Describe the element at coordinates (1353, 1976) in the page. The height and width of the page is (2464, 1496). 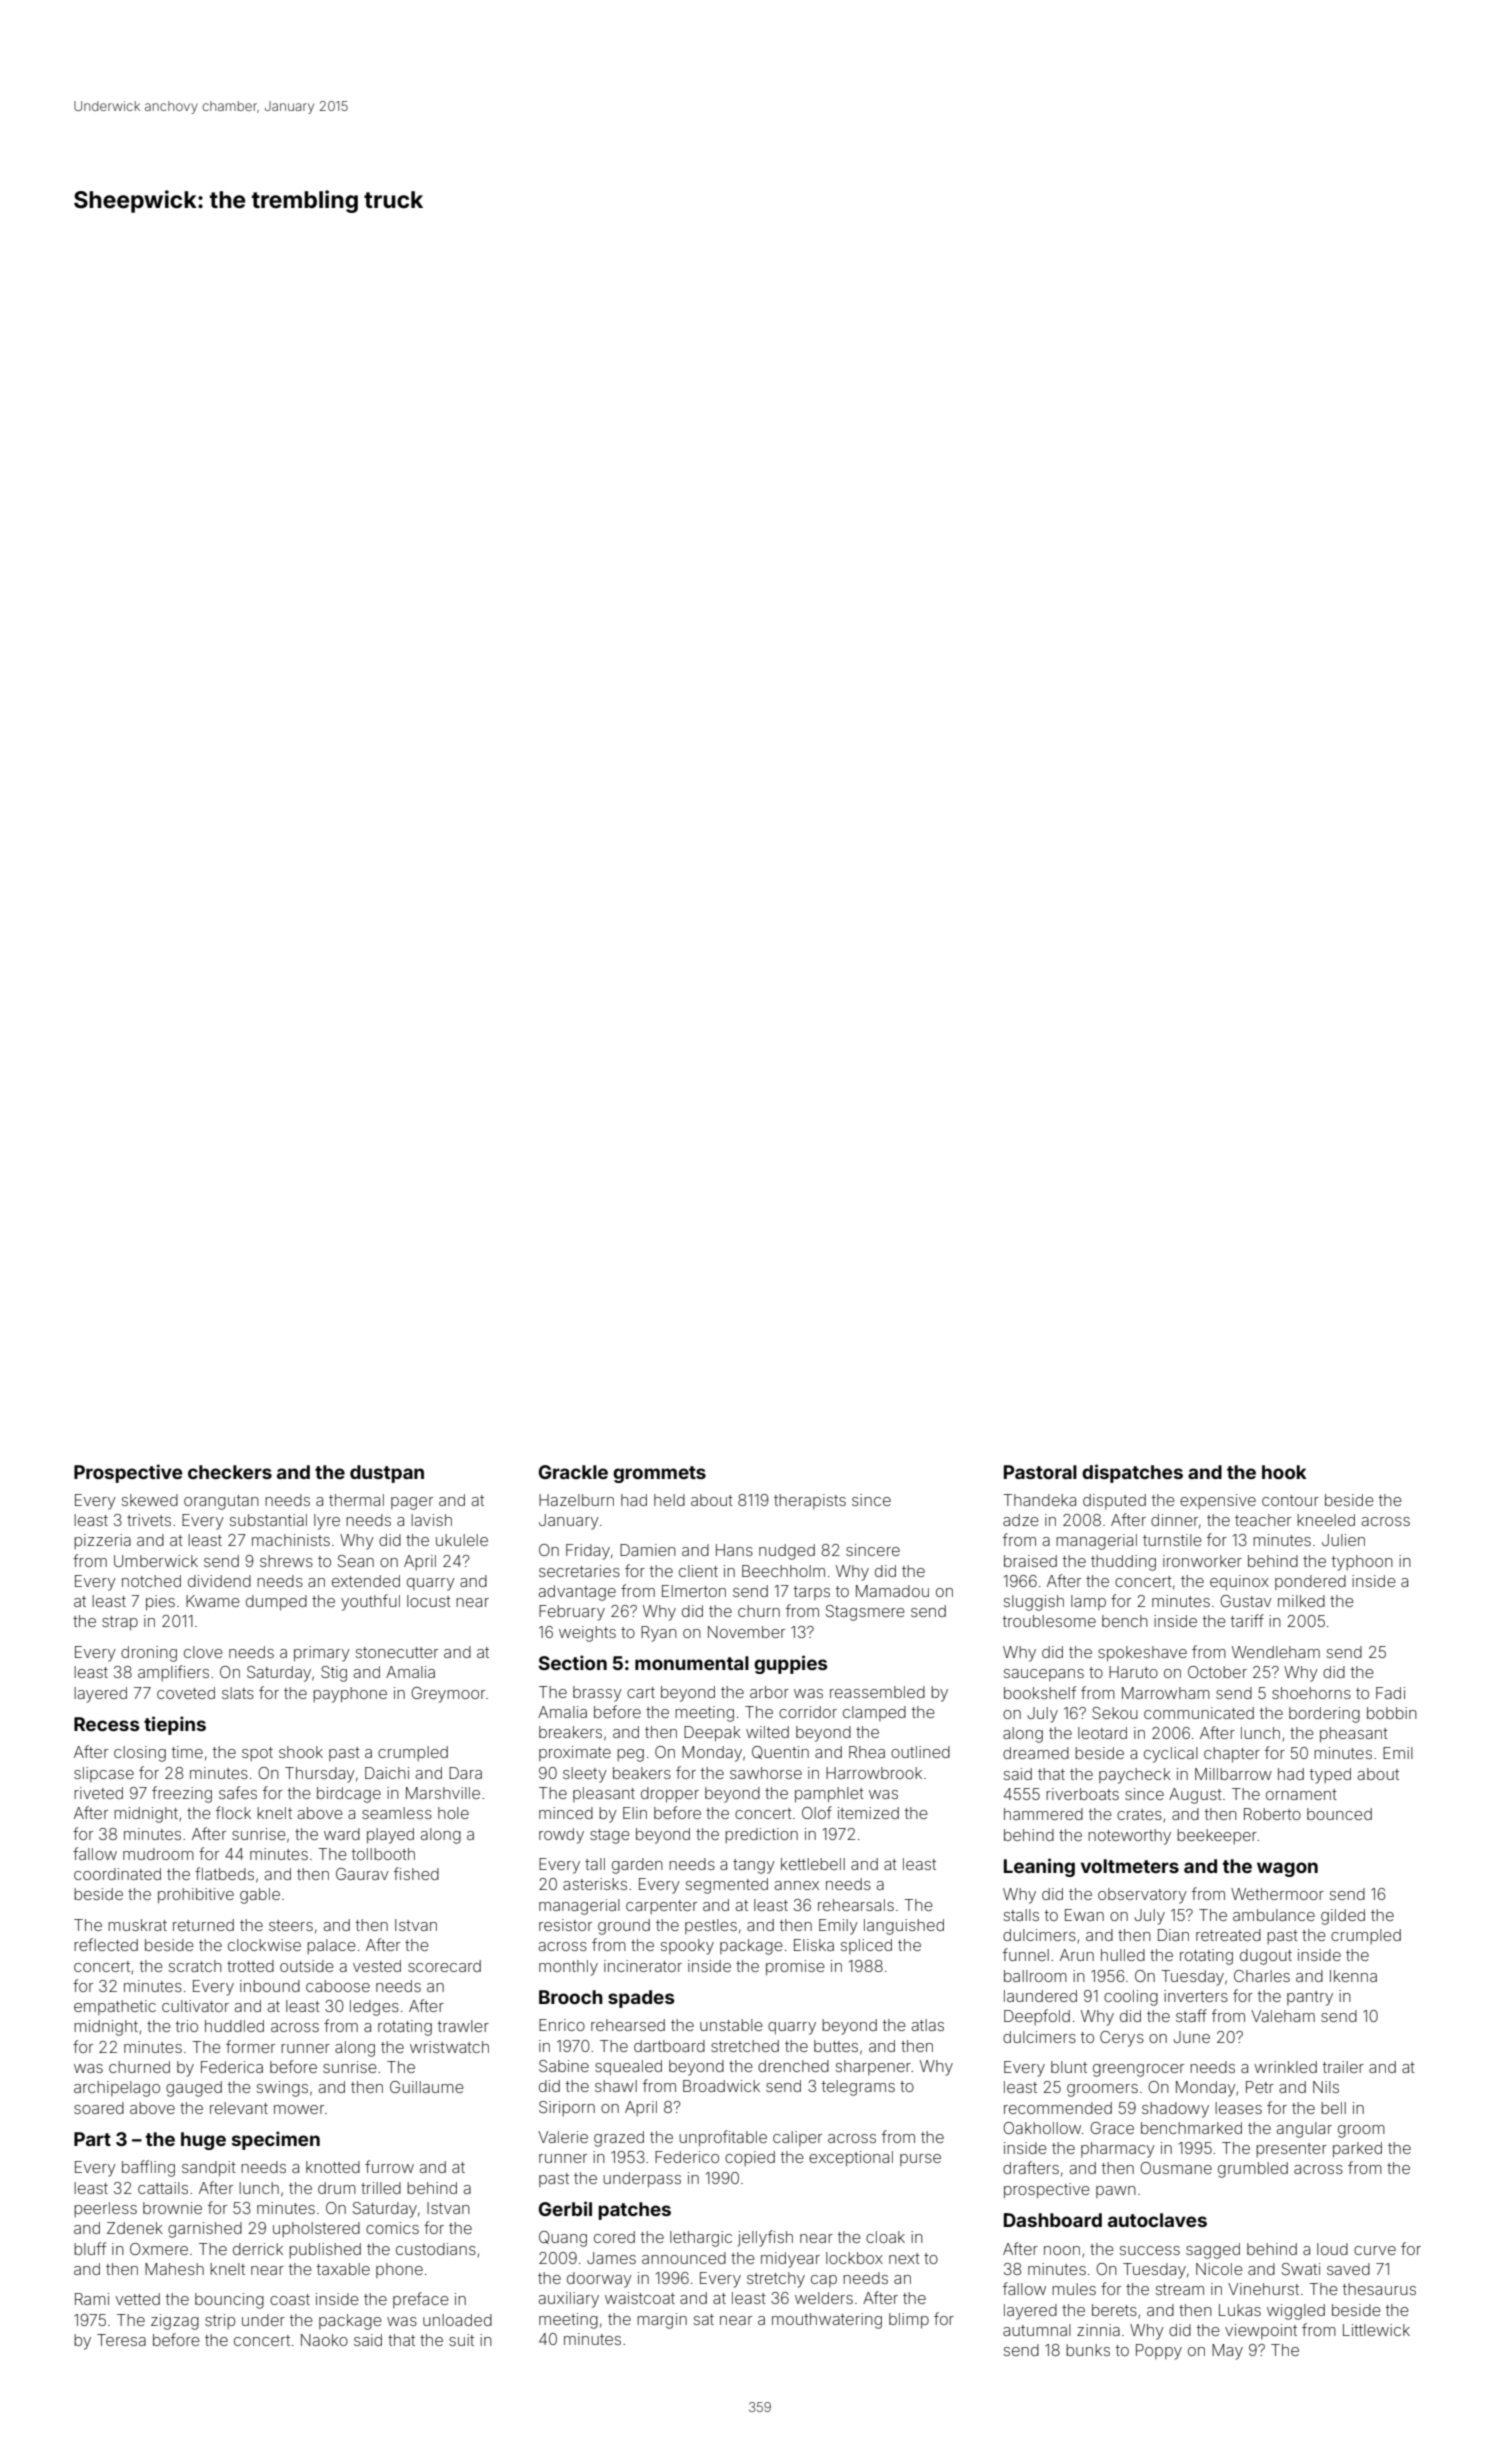
I see `Ikenna` at that location.
